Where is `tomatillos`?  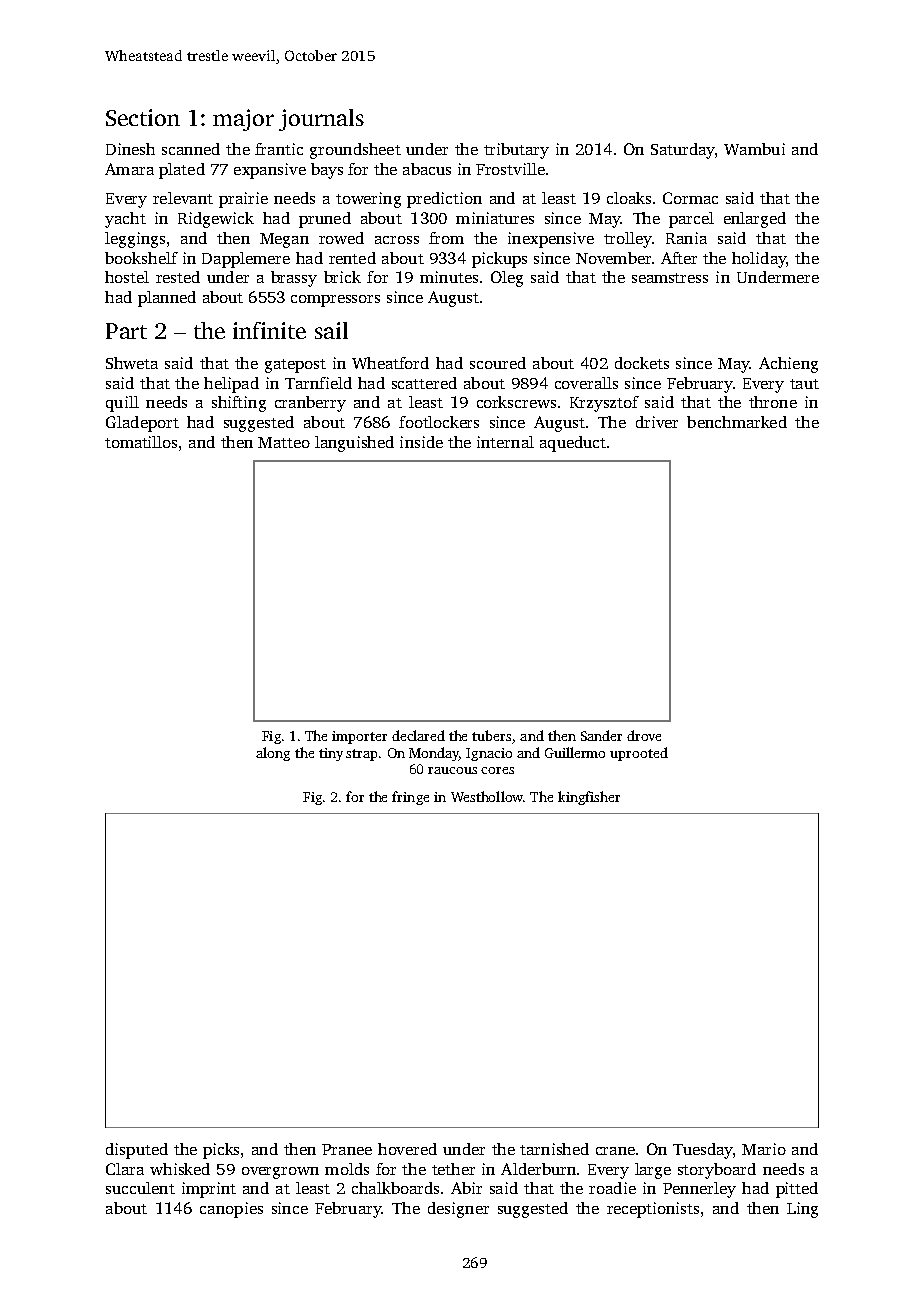
tomatillos is located at coordinates (141, 442).
